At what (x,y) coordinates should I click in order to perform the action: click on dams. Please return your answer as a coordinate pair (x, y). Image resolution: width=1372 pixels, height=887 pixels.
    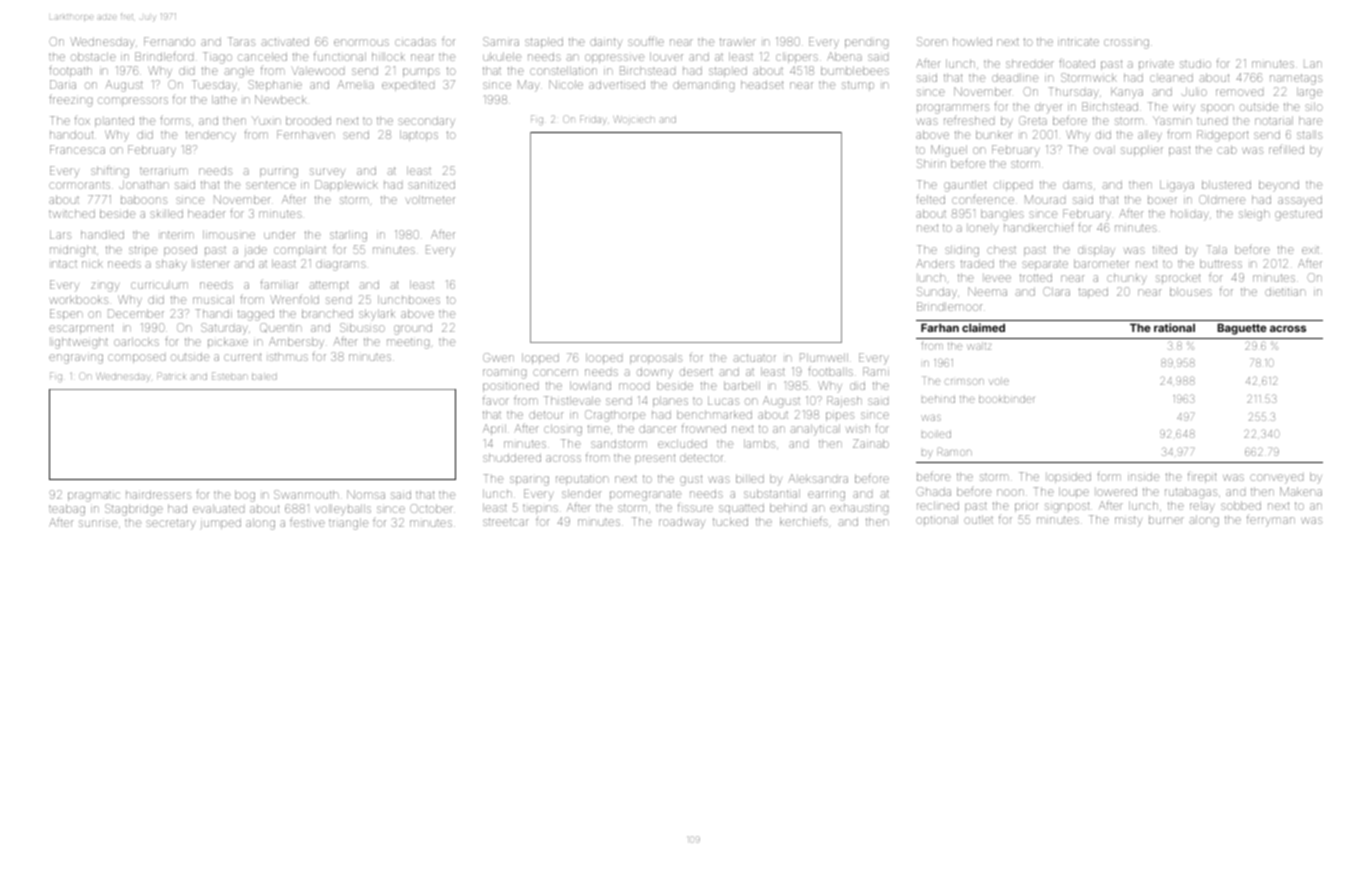
    Looking at the image, I should click on (1077, 184).
